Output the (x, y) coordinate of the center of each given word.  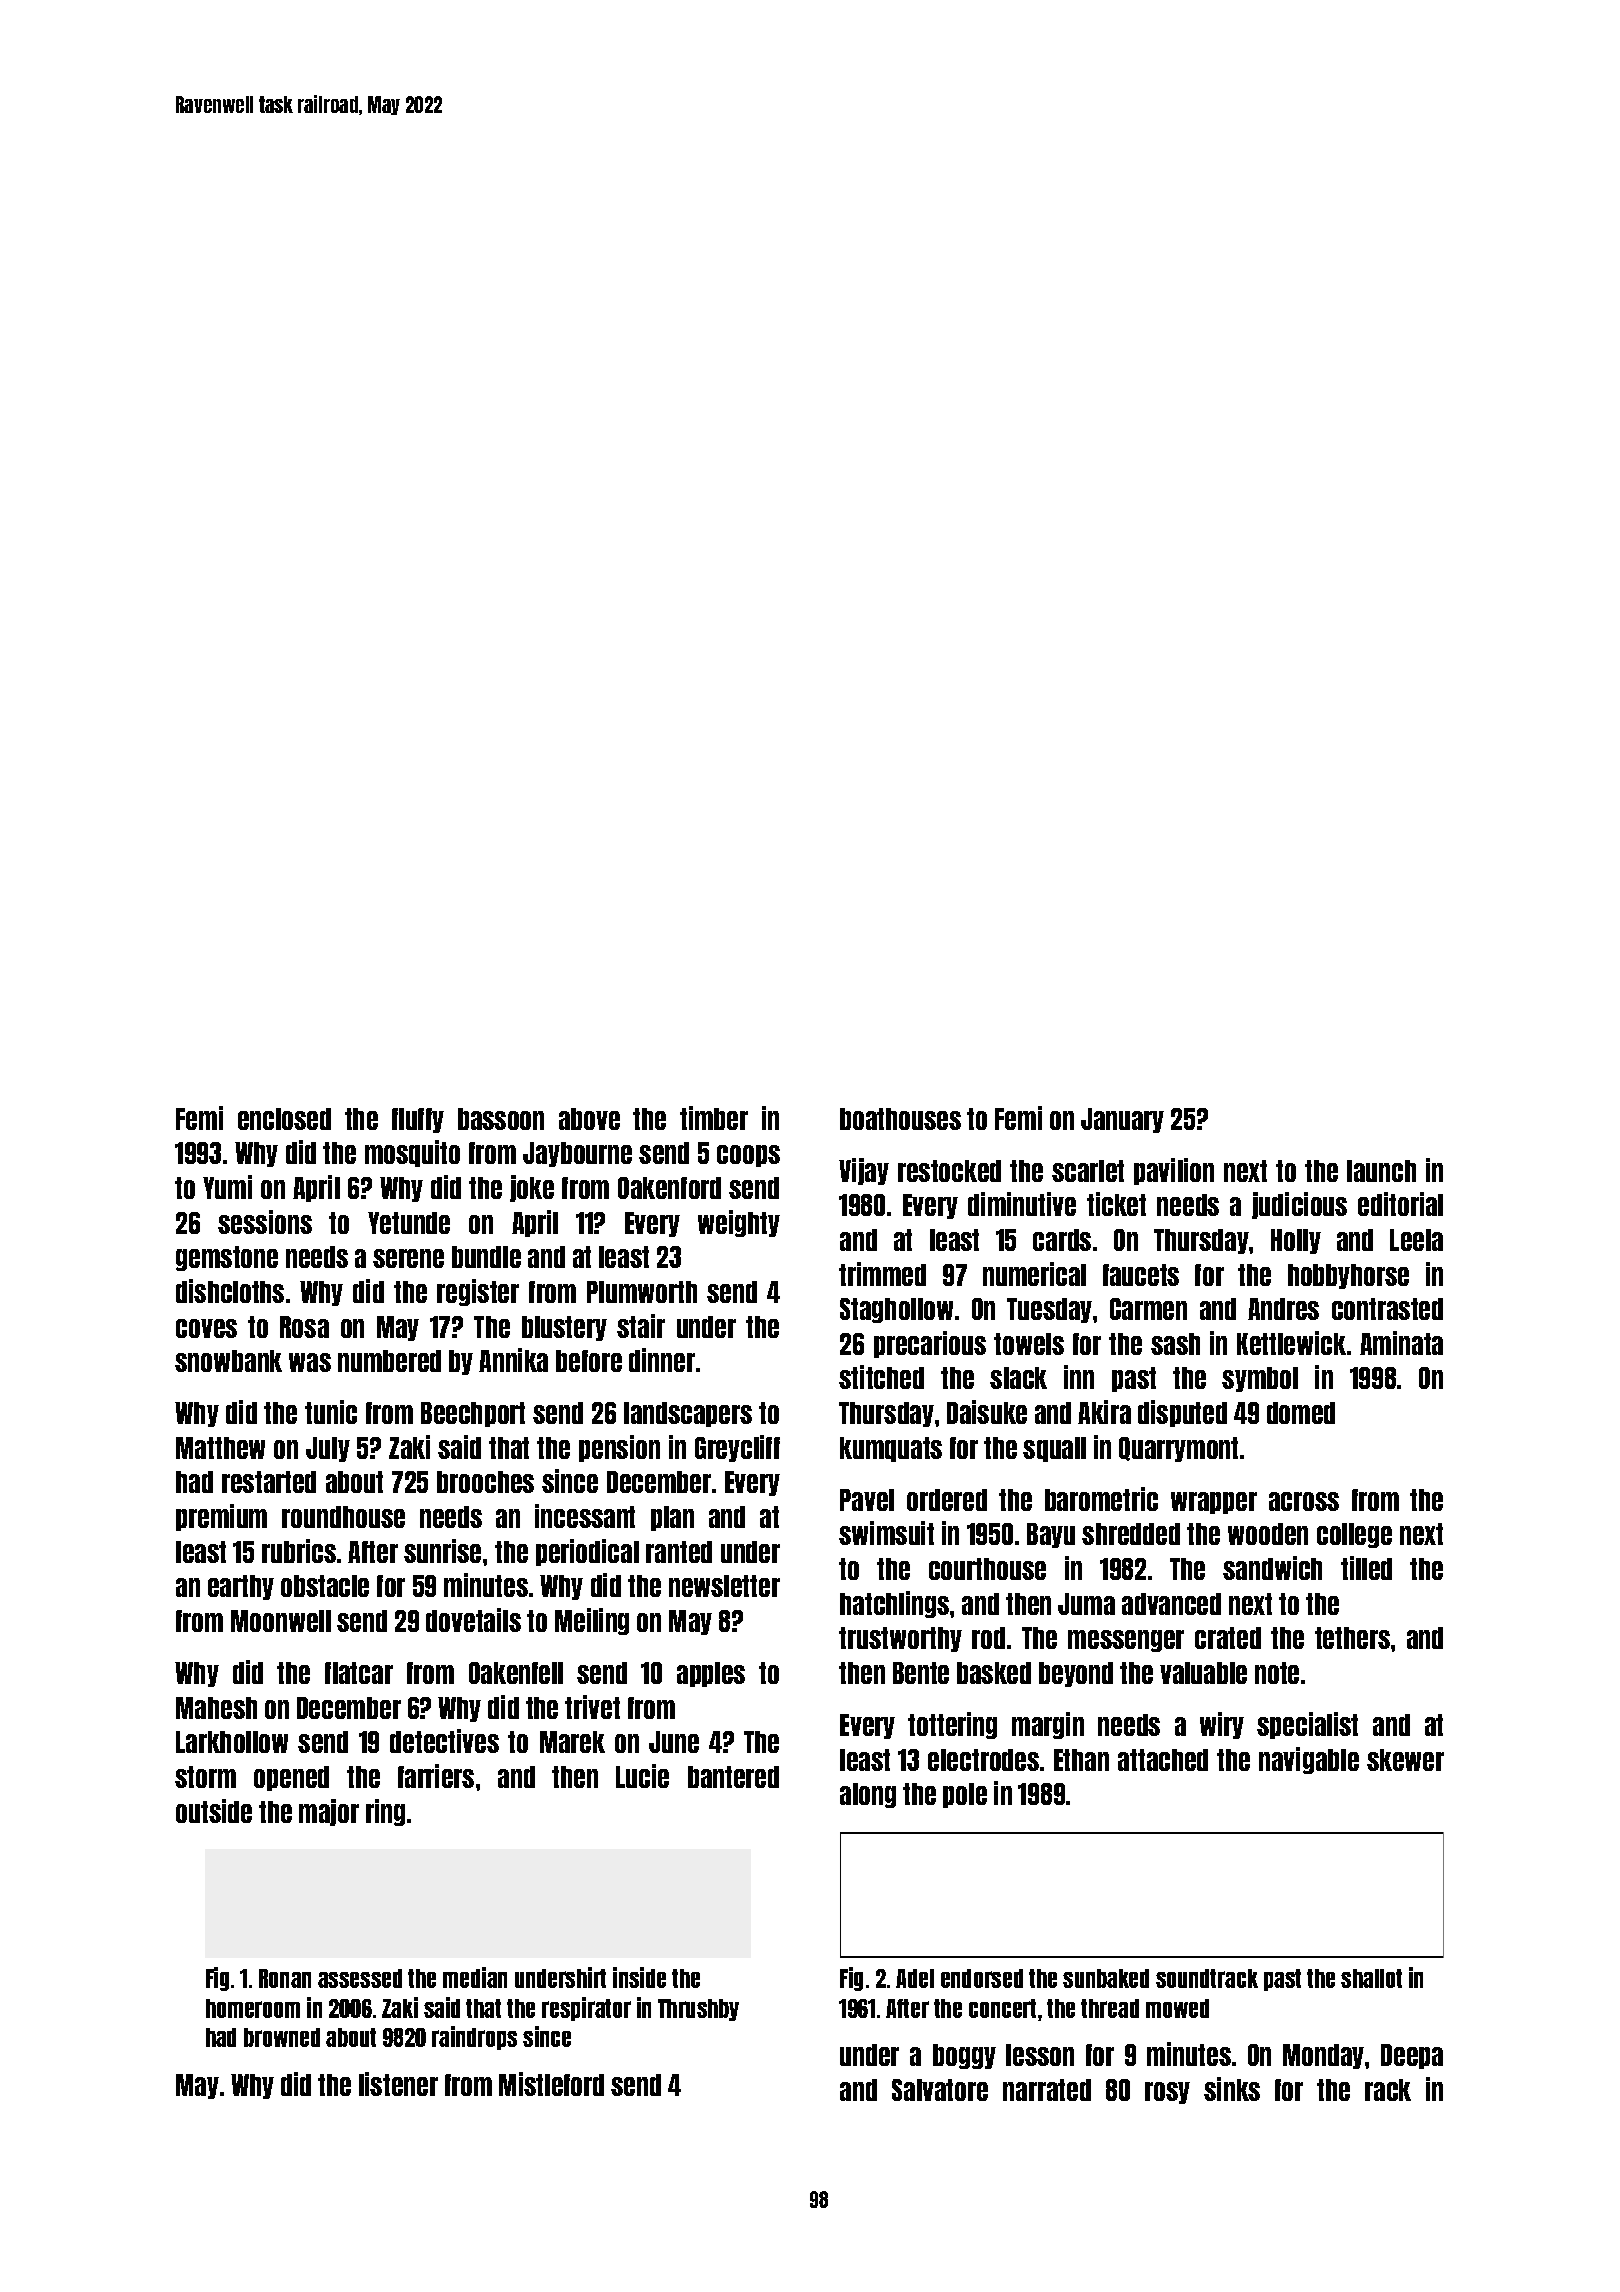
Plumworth (642, 1292)
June (674, 1742)
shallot (1371, 1978)
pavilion (1174, 1171)
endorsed (982, 1978)
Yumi (227, 1187)
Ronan (285, 1978)
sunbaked (1106, 1978)
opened (291, 1778)
